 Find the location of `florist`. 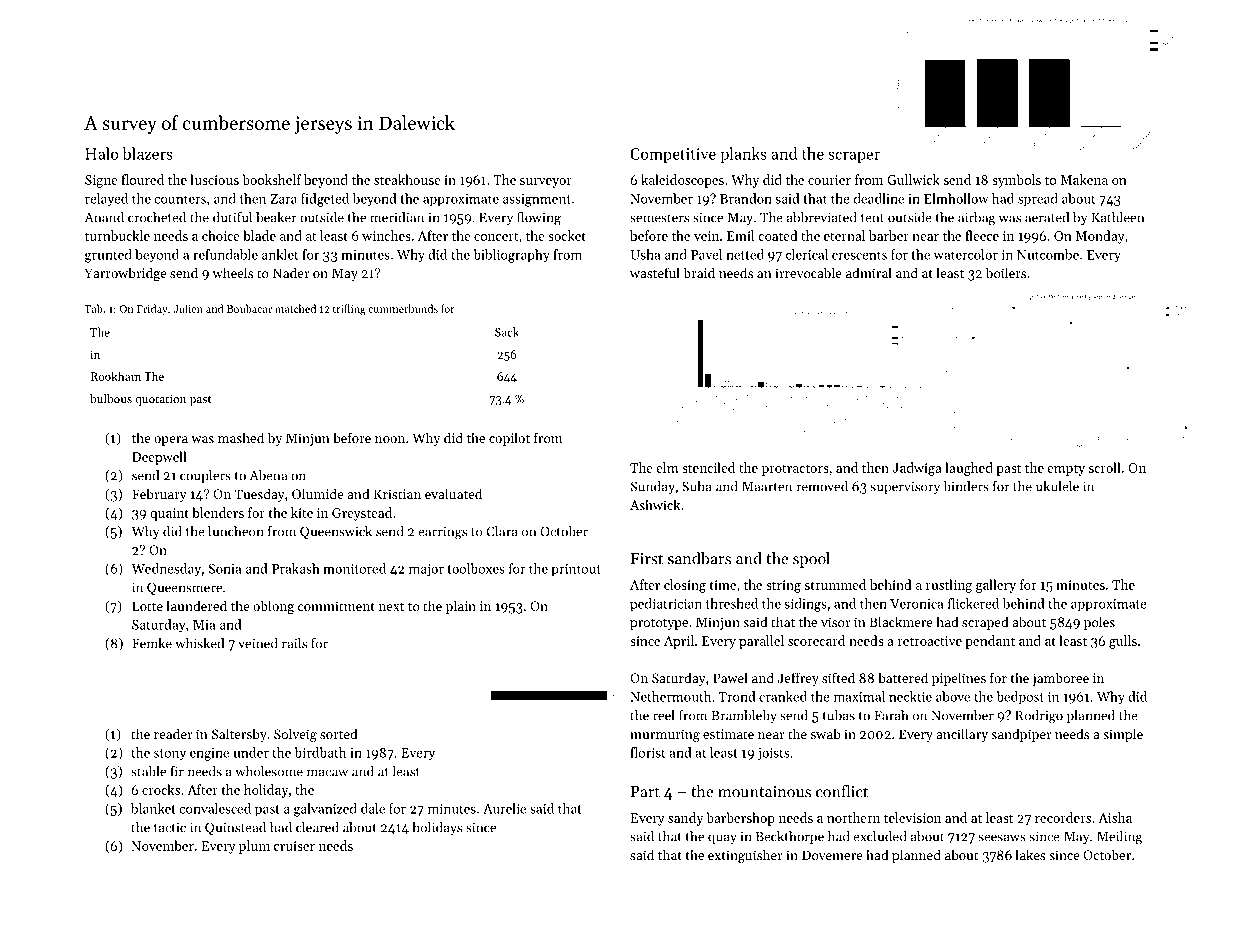

florist is located at coordinates (647, 752).
